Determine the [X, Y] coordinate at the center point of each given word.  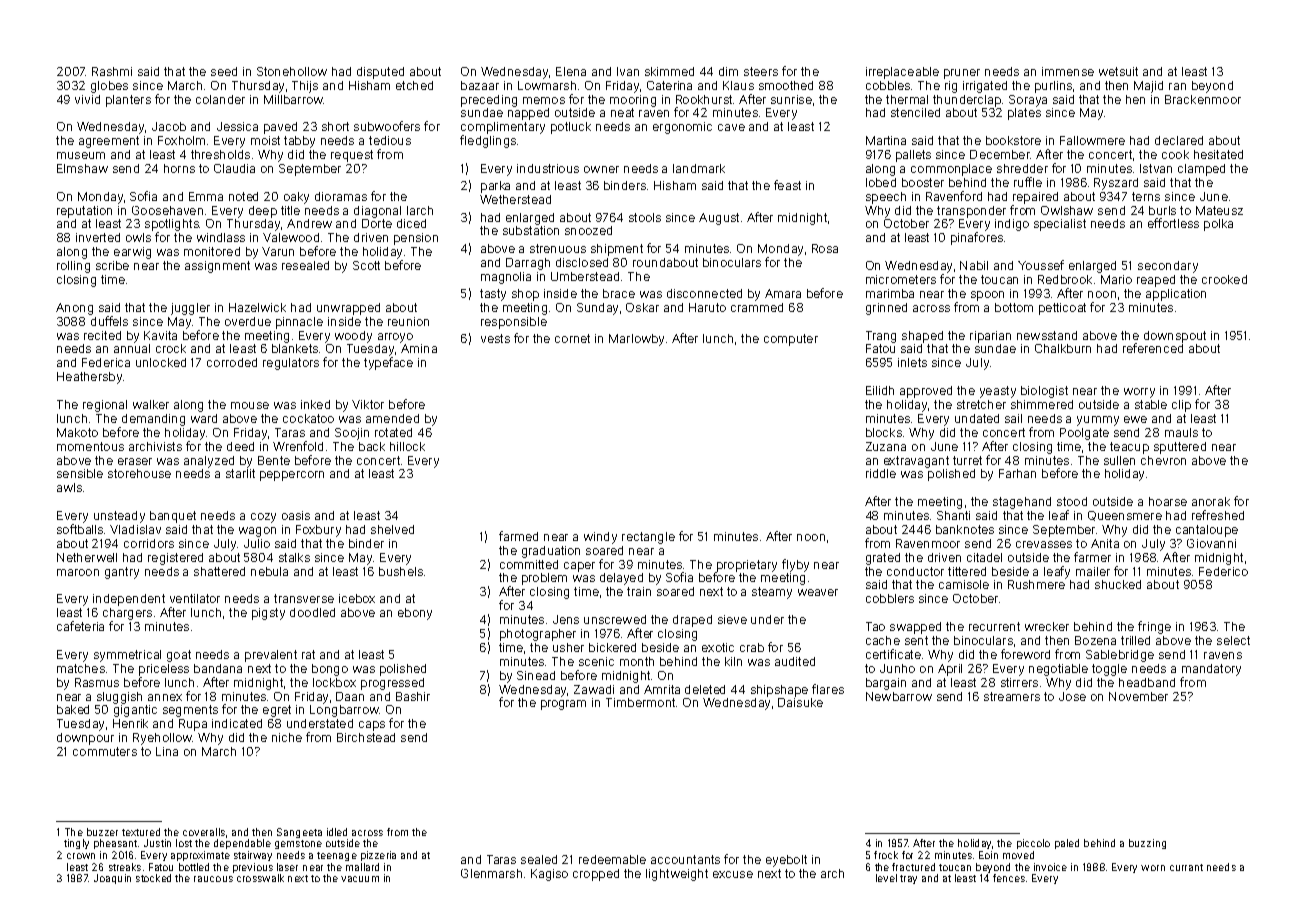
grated [883, 559]
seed [224, 71]
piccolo [1033, 844]
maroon [78, 572]
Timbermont [640, 702]
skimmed [669, 71]
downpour [85, 739]
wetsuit [1118, 71]
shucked [1118, 584]
